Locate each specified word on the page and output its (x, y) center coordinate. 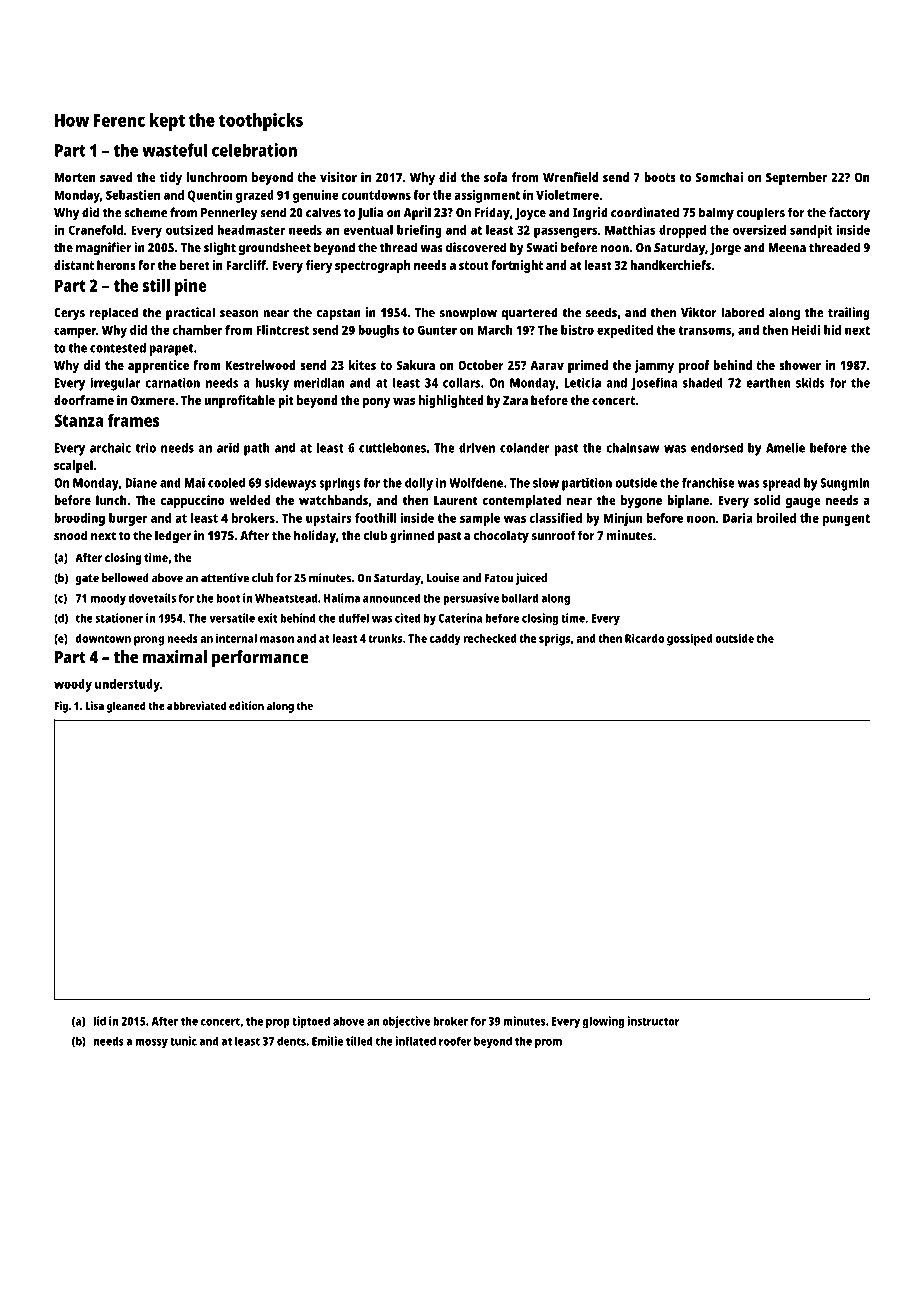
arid (228, 447)
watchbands (333, 500)
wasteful (174, 150)
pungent (846, 520)
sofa (495, 177)
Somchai (719, 177)
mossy (151, 1044)
